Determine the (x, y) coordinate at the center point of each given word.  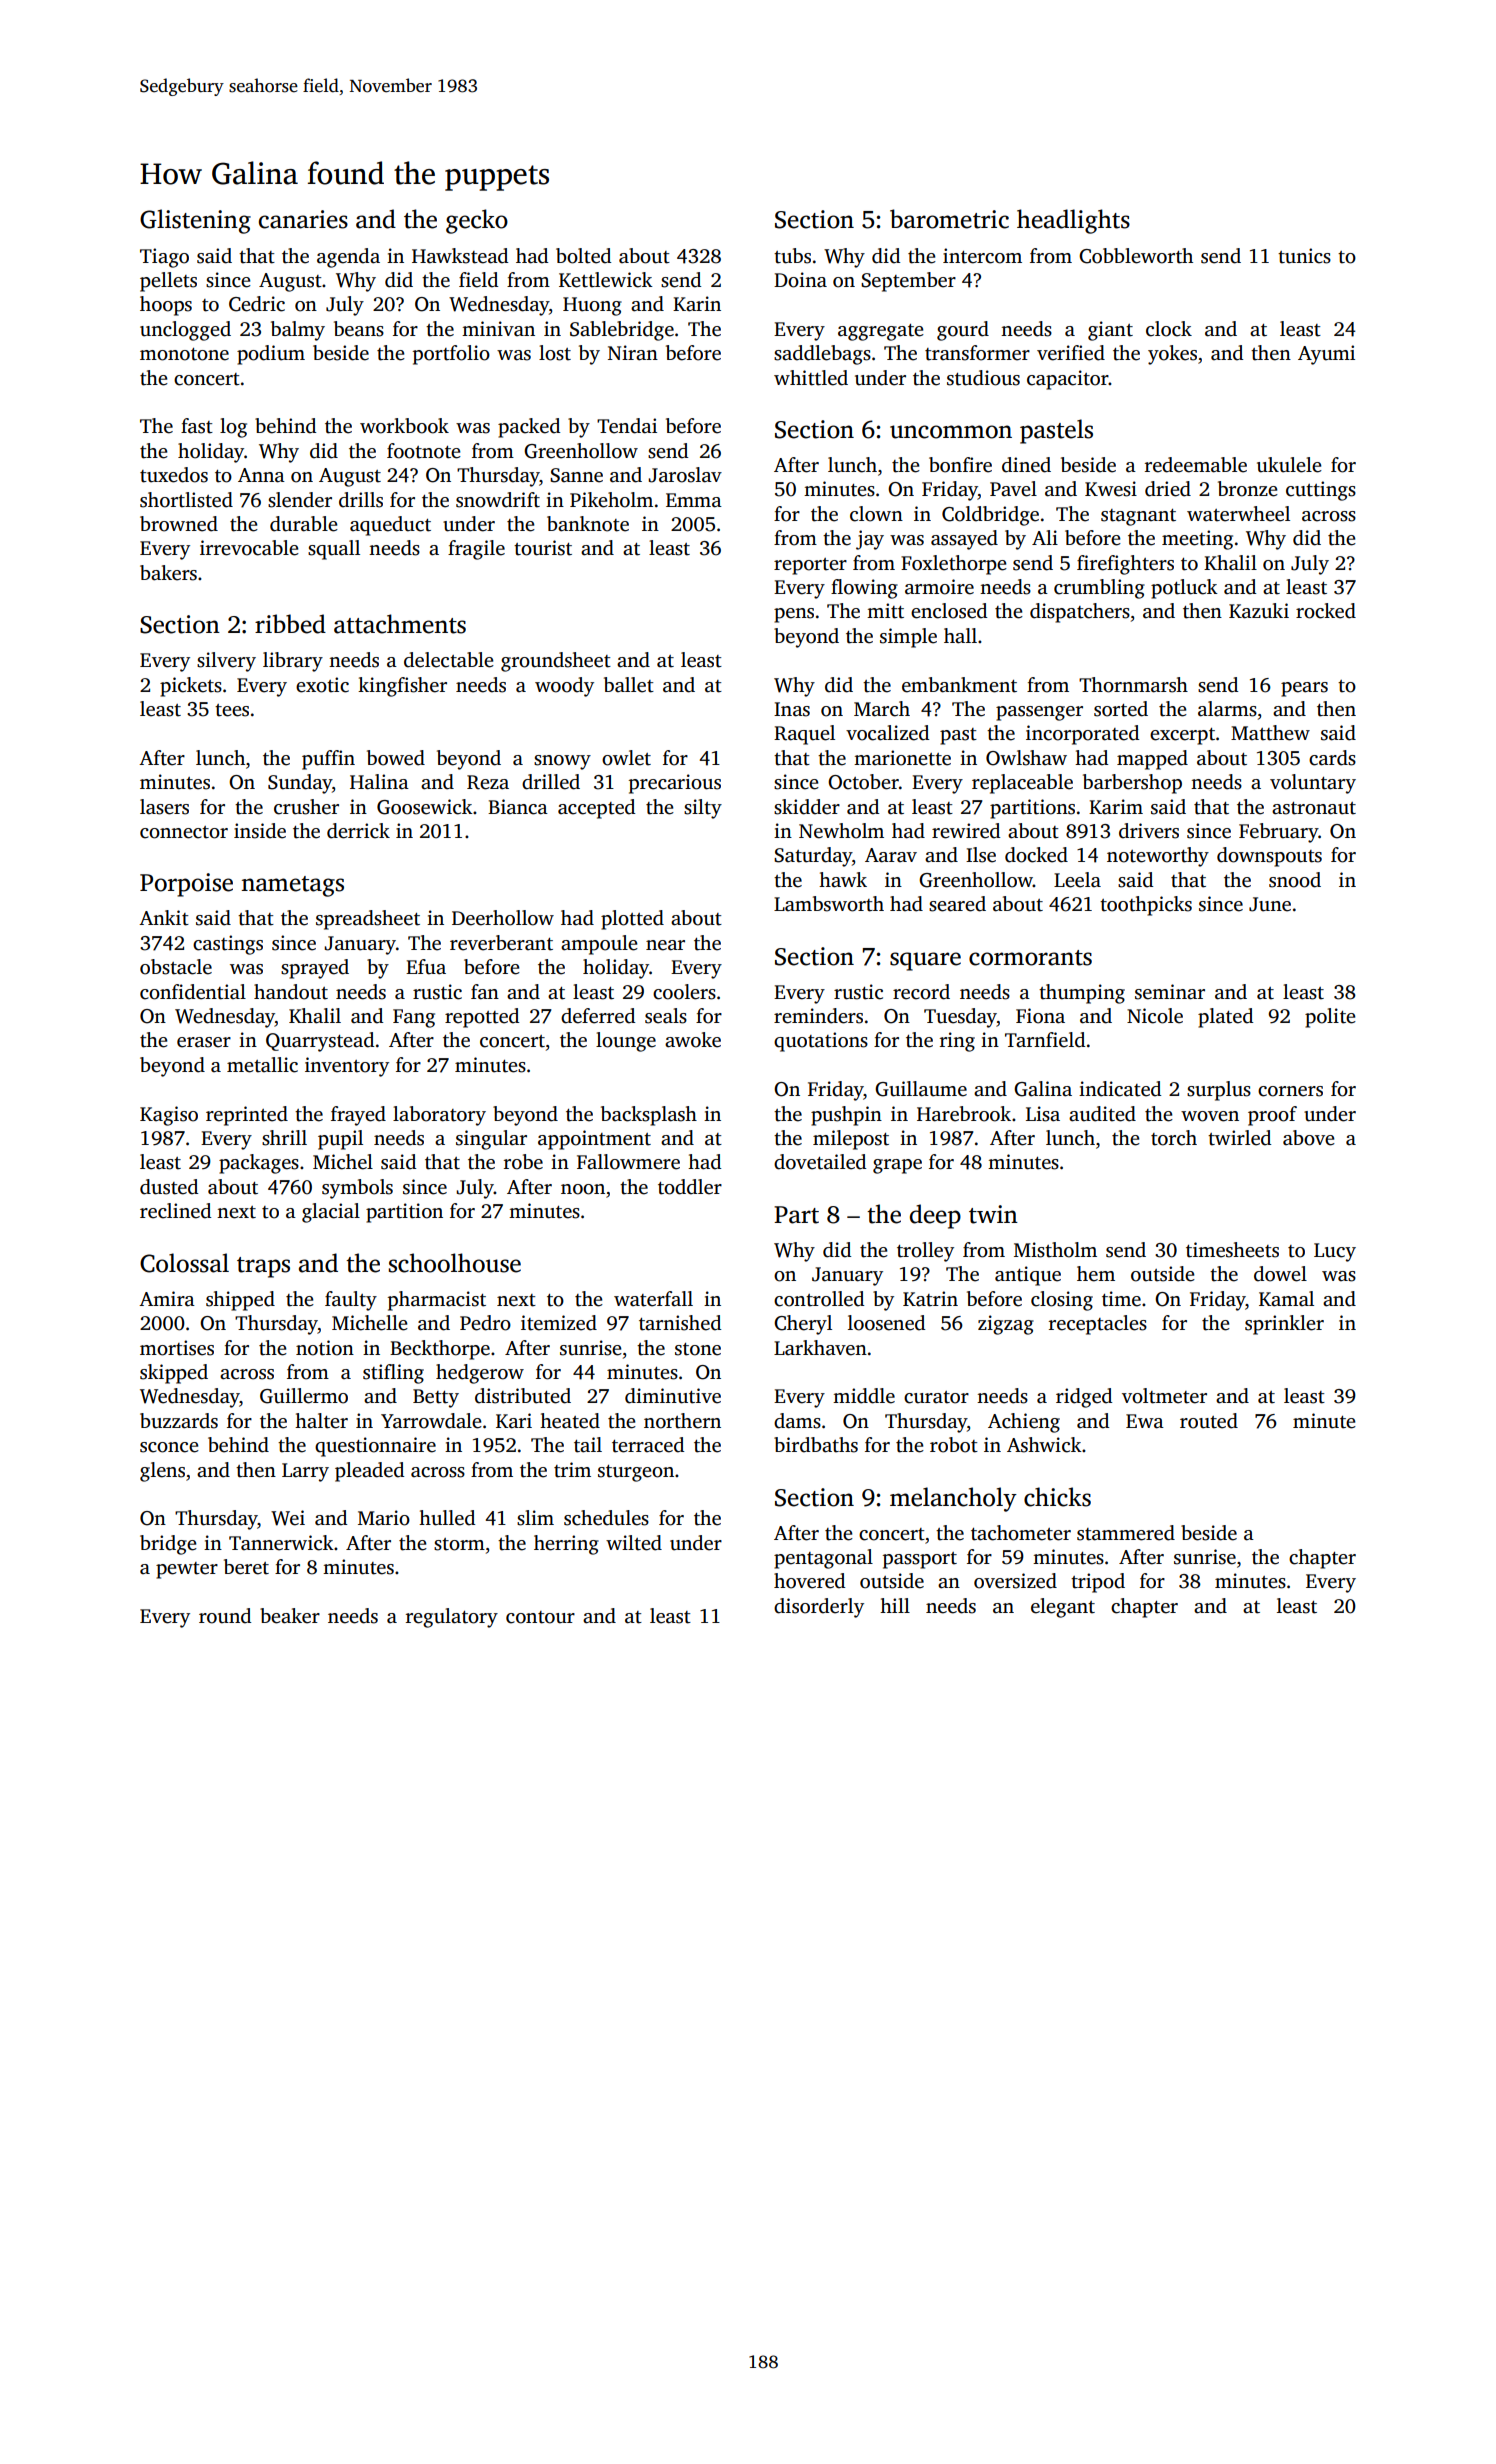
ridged (1084, 1398)
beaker (290, 1616)
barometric (949, 219)
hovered (809, 1581)
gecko (477, 221)
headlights (1073, 221)
